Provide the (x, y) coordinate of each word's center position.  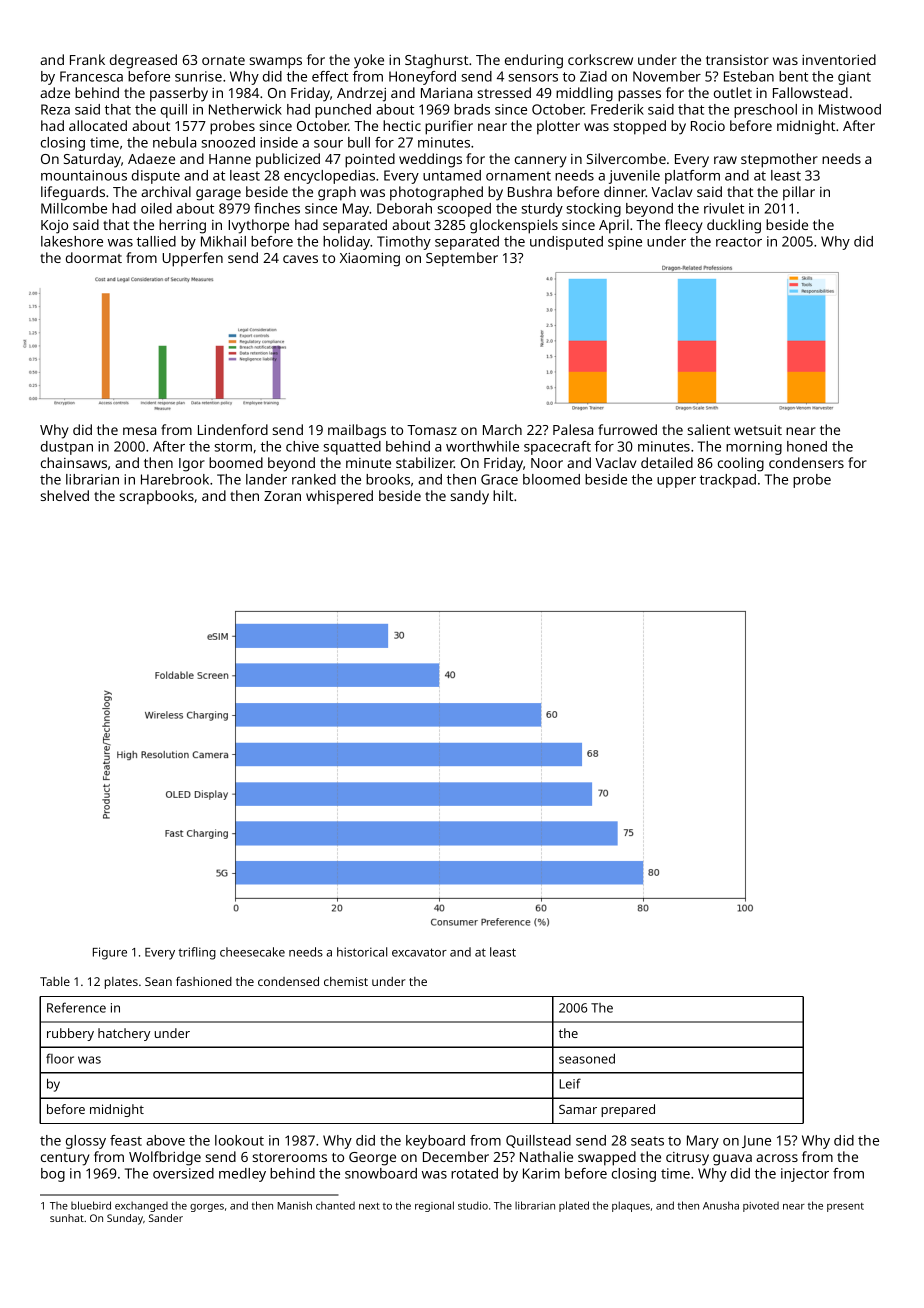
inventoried (839, 59)
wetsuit (758, 430)
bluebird (91, 1205)
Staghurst (436, 61)
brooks (388, 479)
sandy (469, 497)
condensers (806, 462)
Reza (55, 109)
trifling (197, 953)
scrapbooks (156, 497)
